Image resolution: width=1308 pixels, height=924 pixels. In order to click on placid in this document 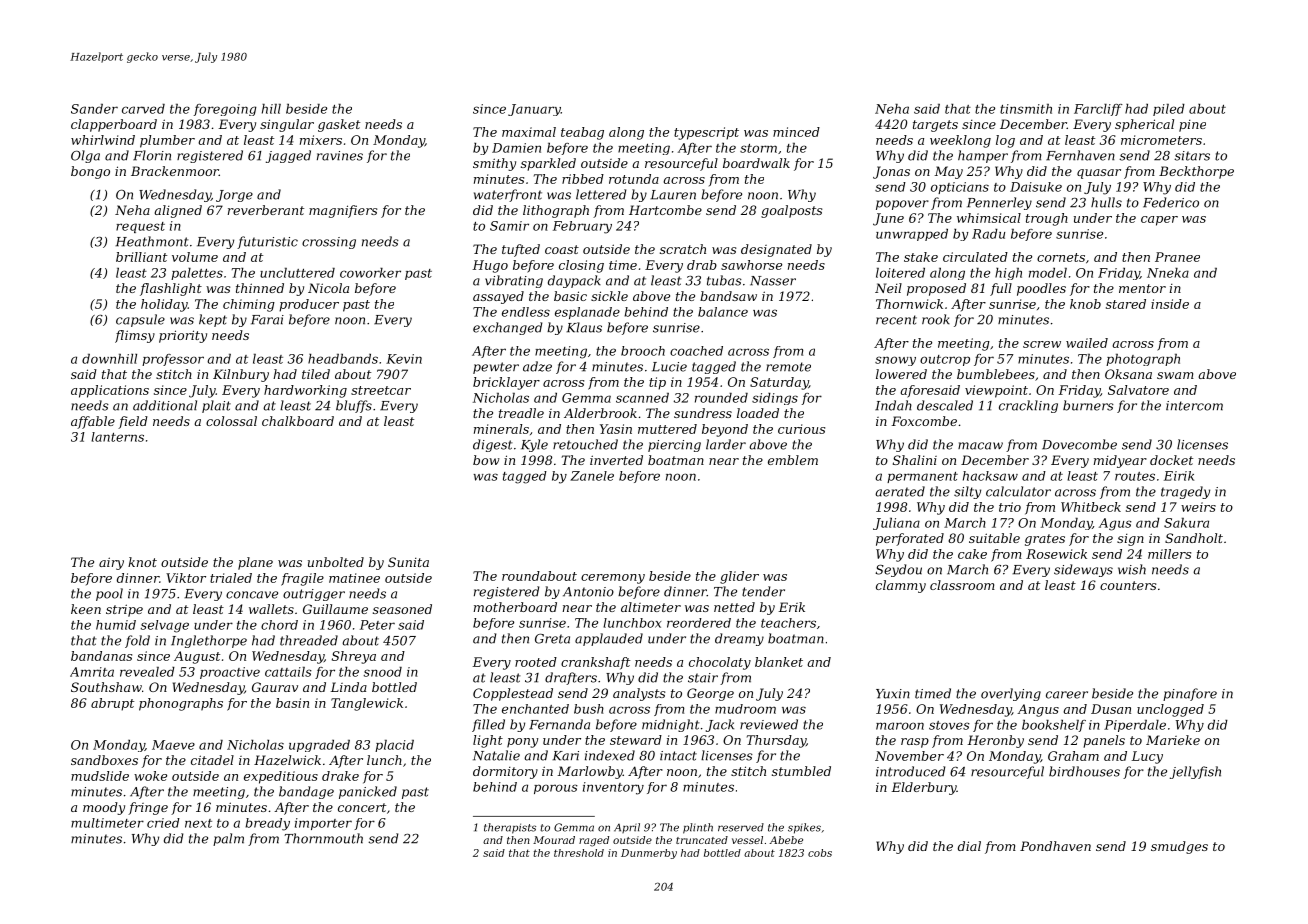, I will do `click(394, 746)`.
